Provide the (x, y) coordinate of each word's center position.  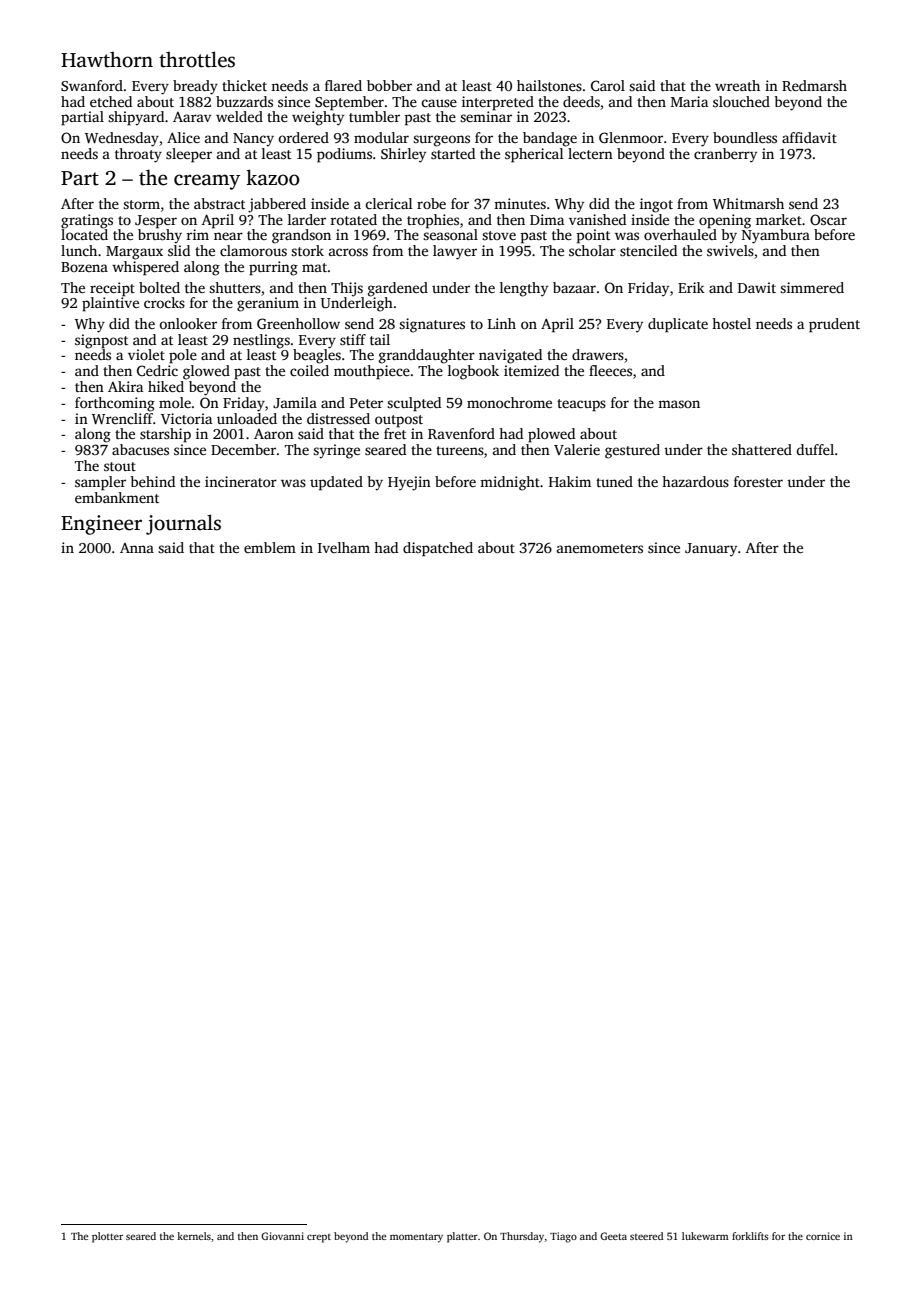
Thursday (522, 1237)
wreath (737, 85)
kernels (194, 1236)
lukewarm (705, 1236)
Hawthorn (107, 59)
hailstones (549, 85)
